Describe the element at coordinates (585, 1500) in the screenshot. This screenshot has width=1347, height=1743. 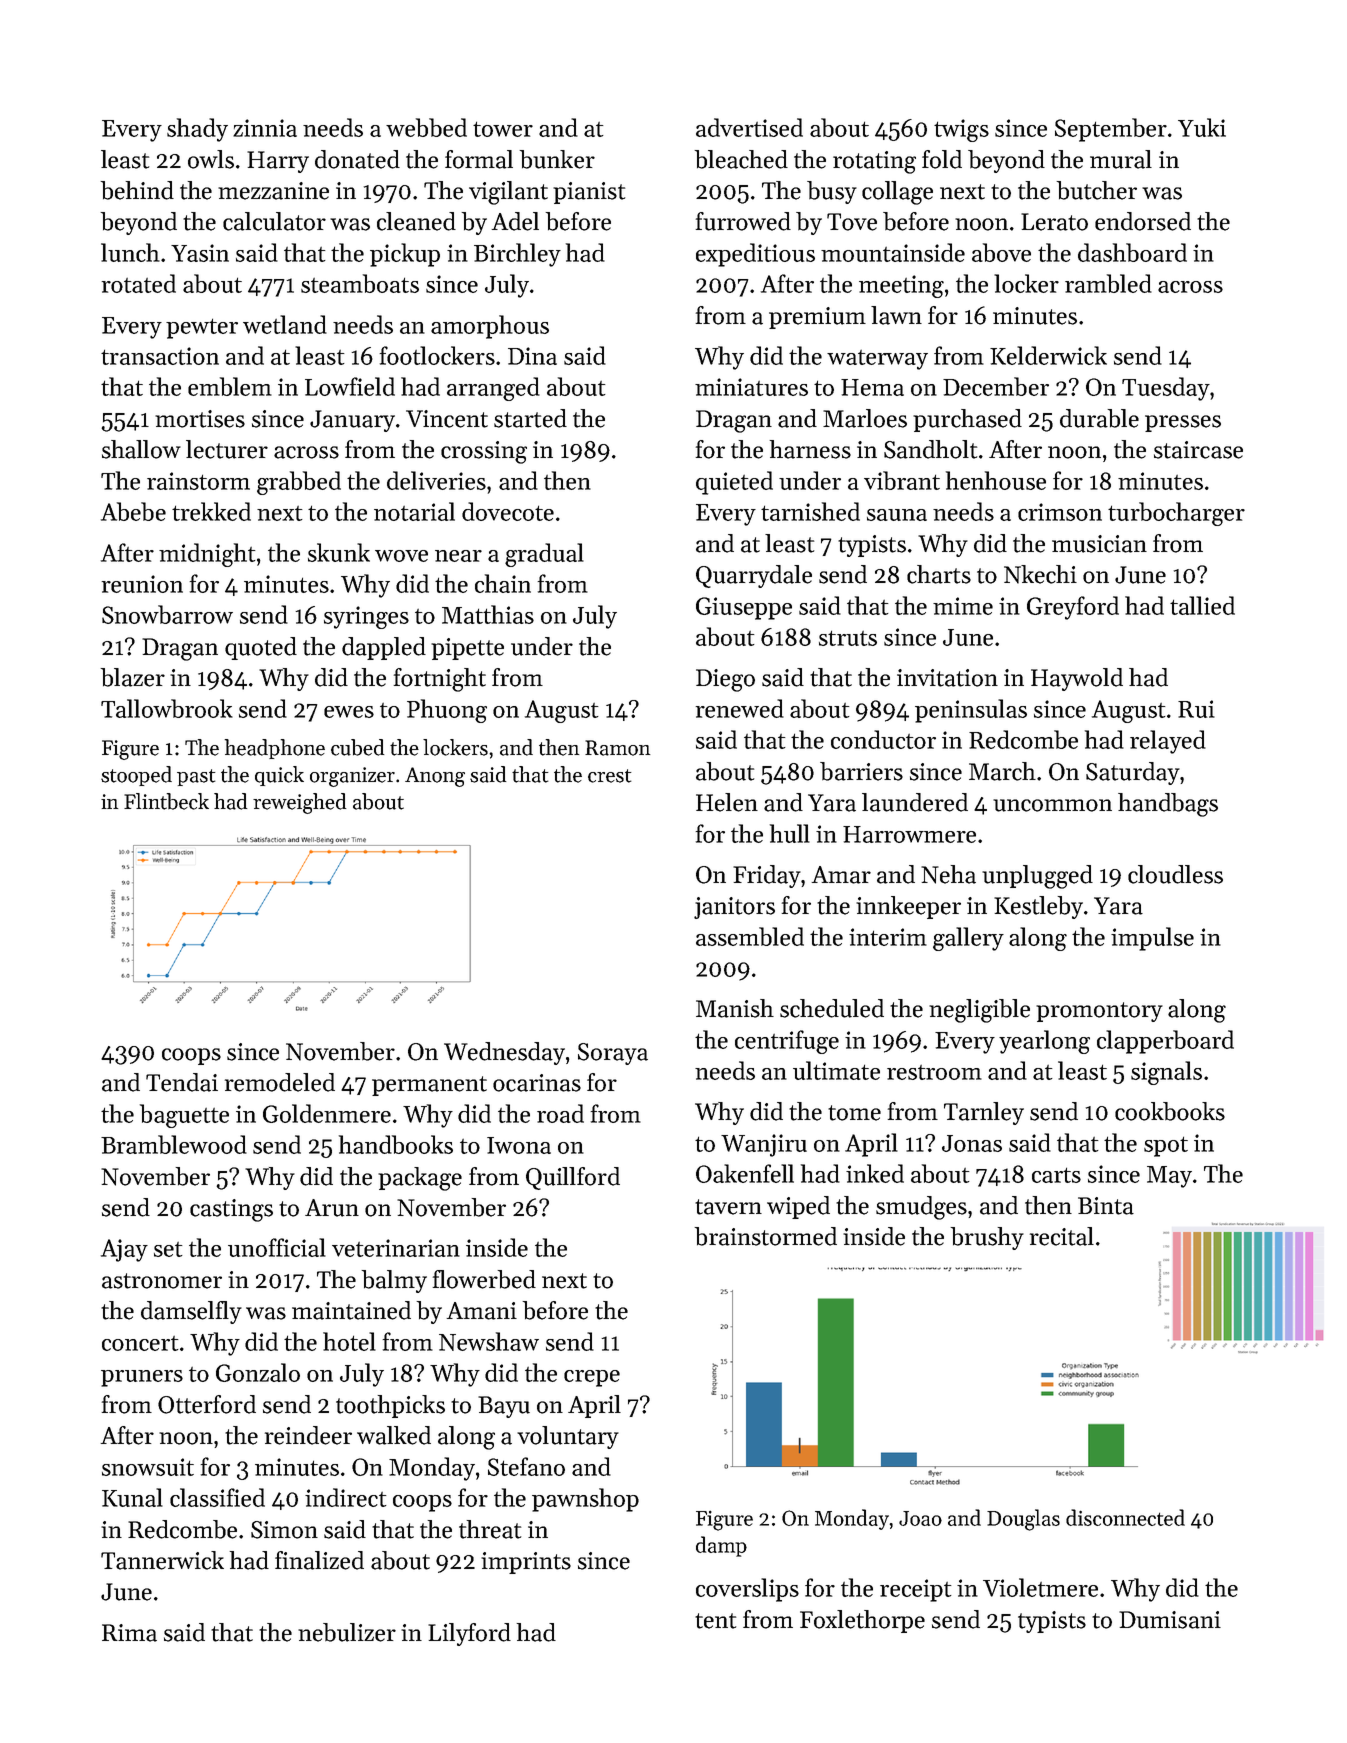
I see `pawnshop` at that location.
